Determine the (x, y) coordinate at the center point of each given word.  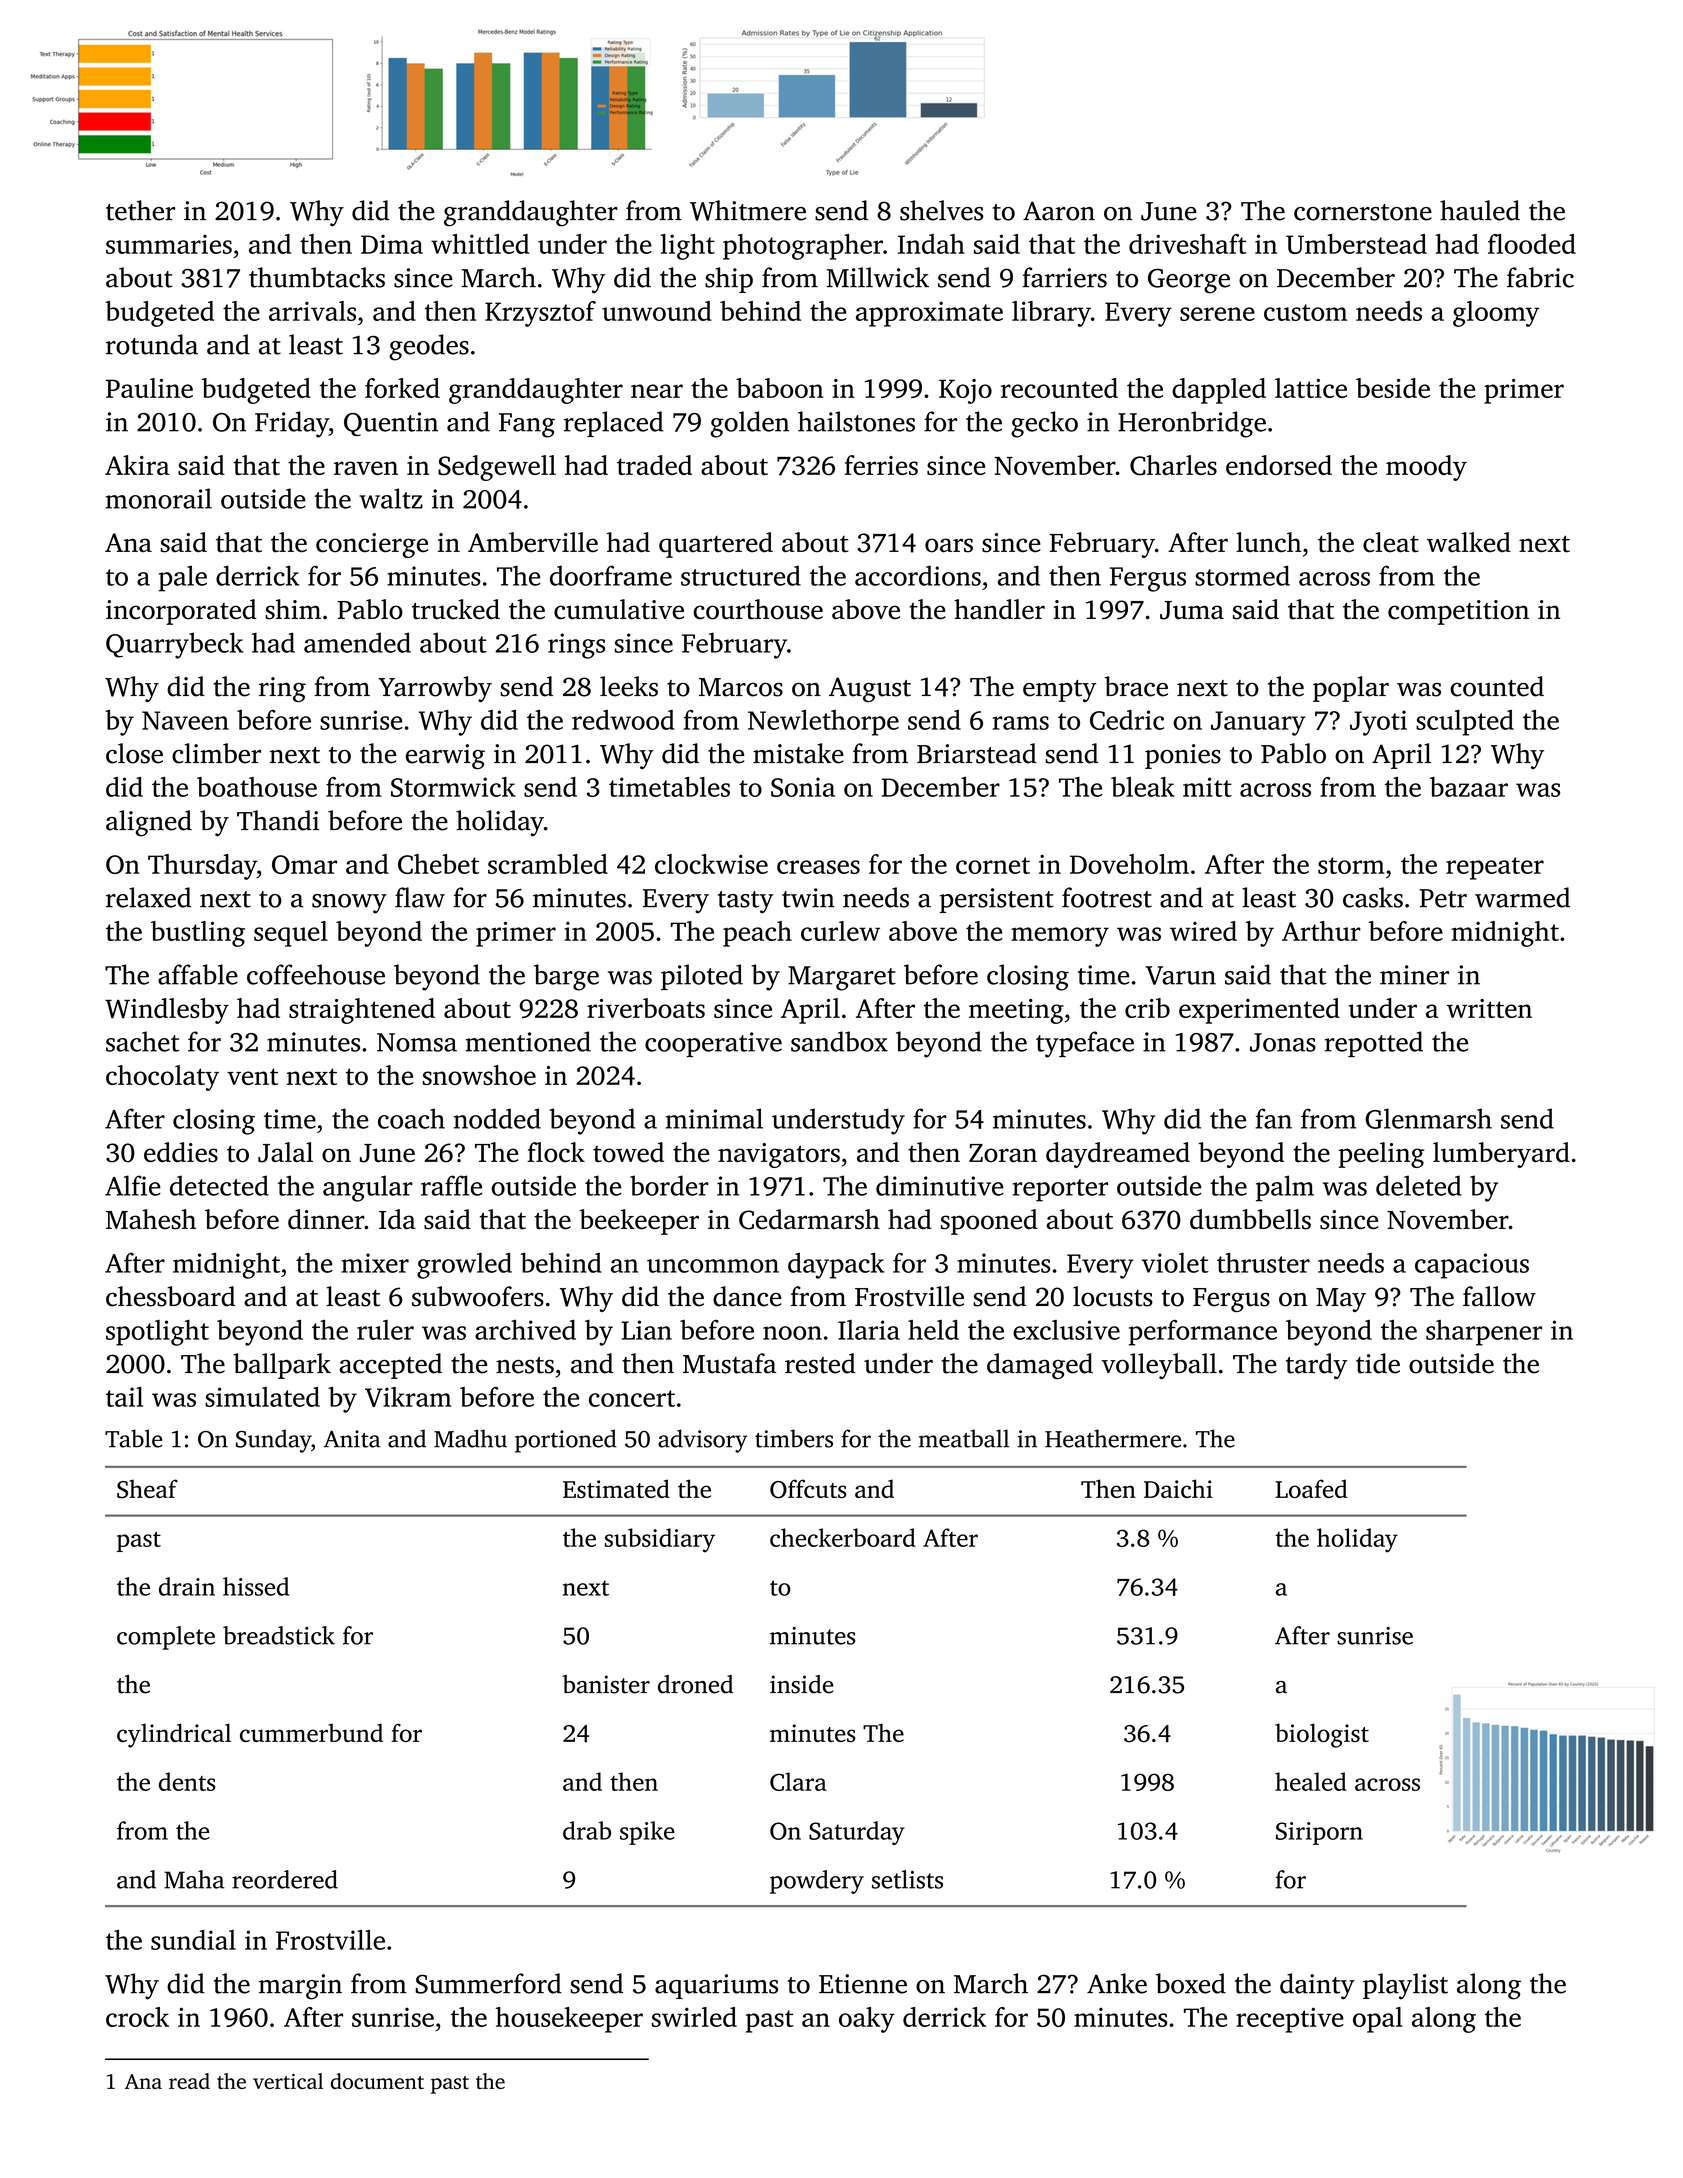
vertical (288, 2081)
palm (1285, 1188)
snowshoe (479, 1075)
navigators (779, 1155)
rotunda (152, 344)
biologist (1322, 1735)
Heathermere (1113, 1438)
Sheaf (147, 1489)
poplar (1351, 689)
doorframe (611, 575)
